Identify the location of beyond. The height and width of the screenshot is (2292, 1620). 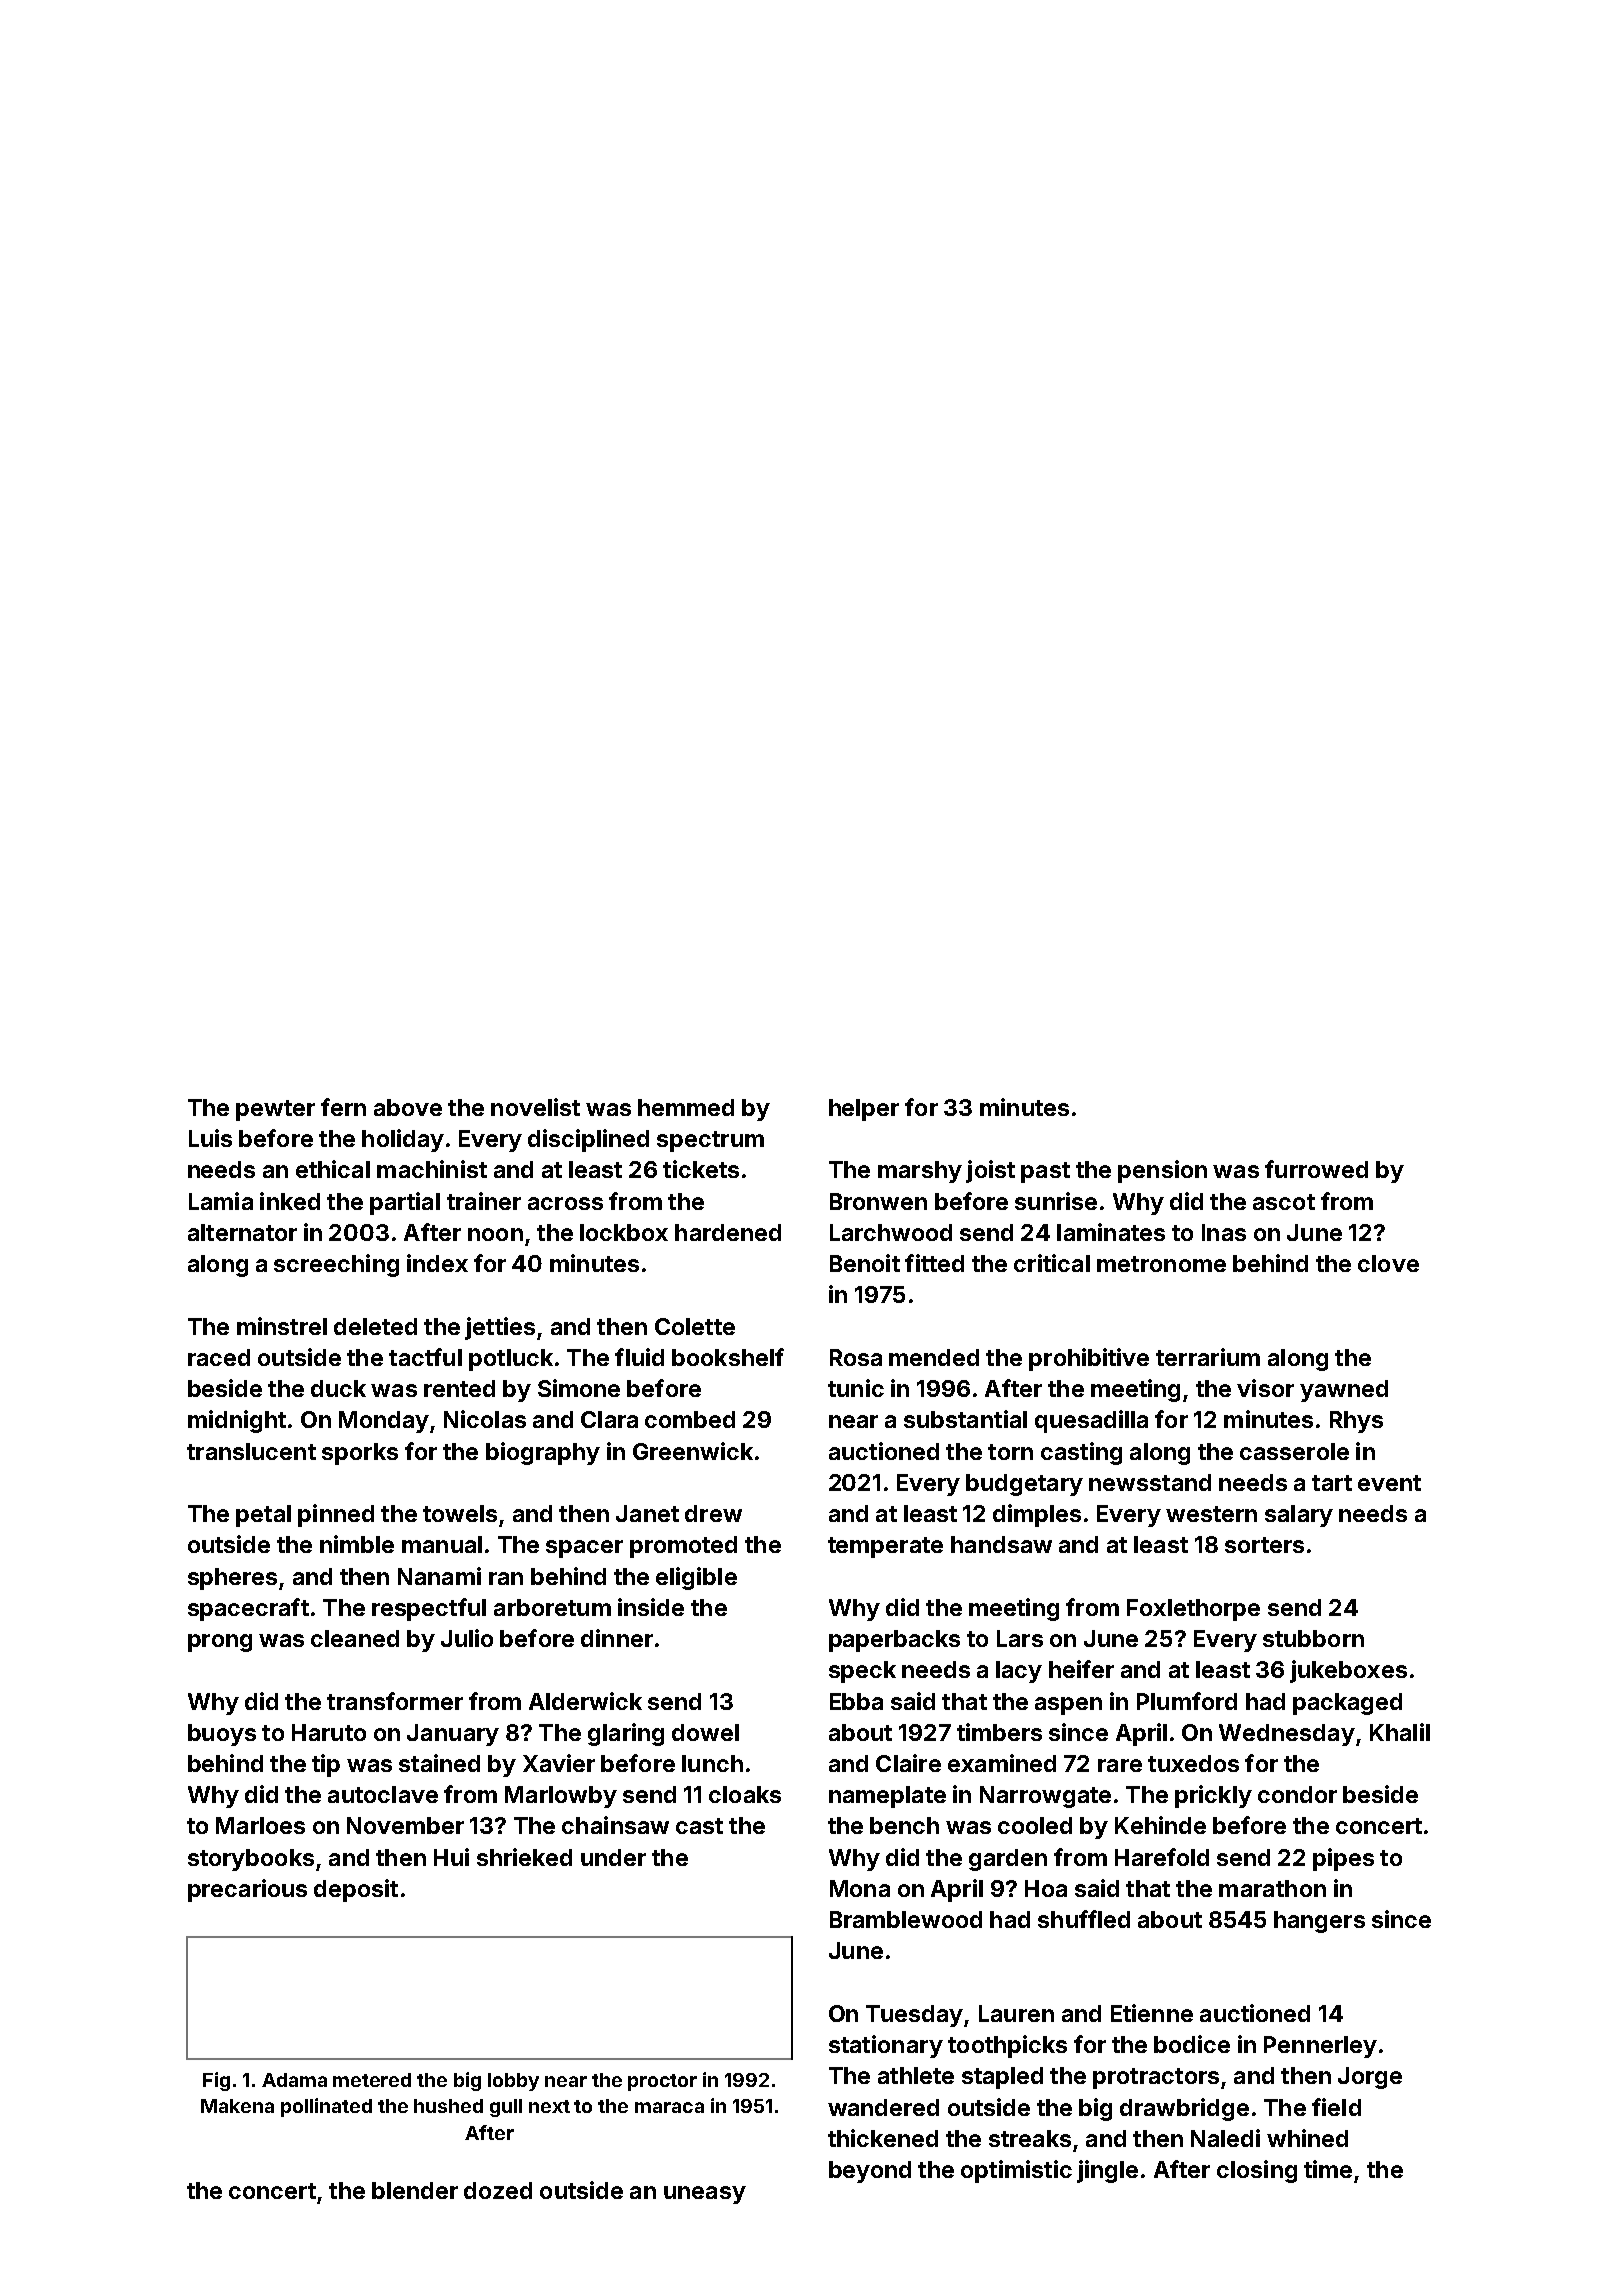
(870, 2172).
